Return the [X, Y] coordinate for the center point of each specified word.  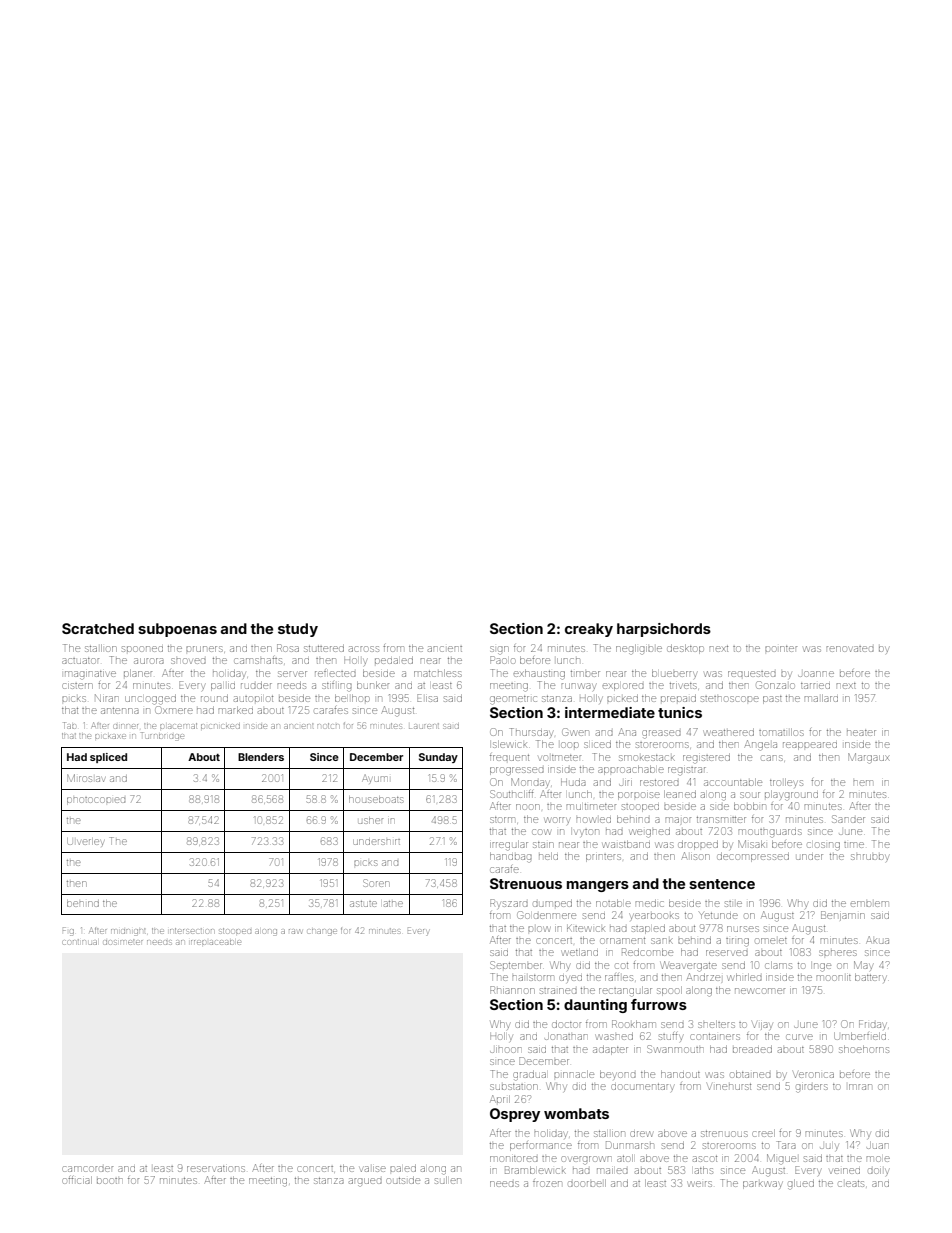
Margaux [868, 758]
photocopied [96, 801]
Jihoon [506, 1050]
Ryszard [509, 904]
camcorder [87, 1169]
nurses [743, 929]
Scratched [98, 628]
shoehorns [864, 1049]
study [298, 630]
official [77, 1180]
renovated [850, 649]
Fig [68, 931]
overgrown [586, 1160]
